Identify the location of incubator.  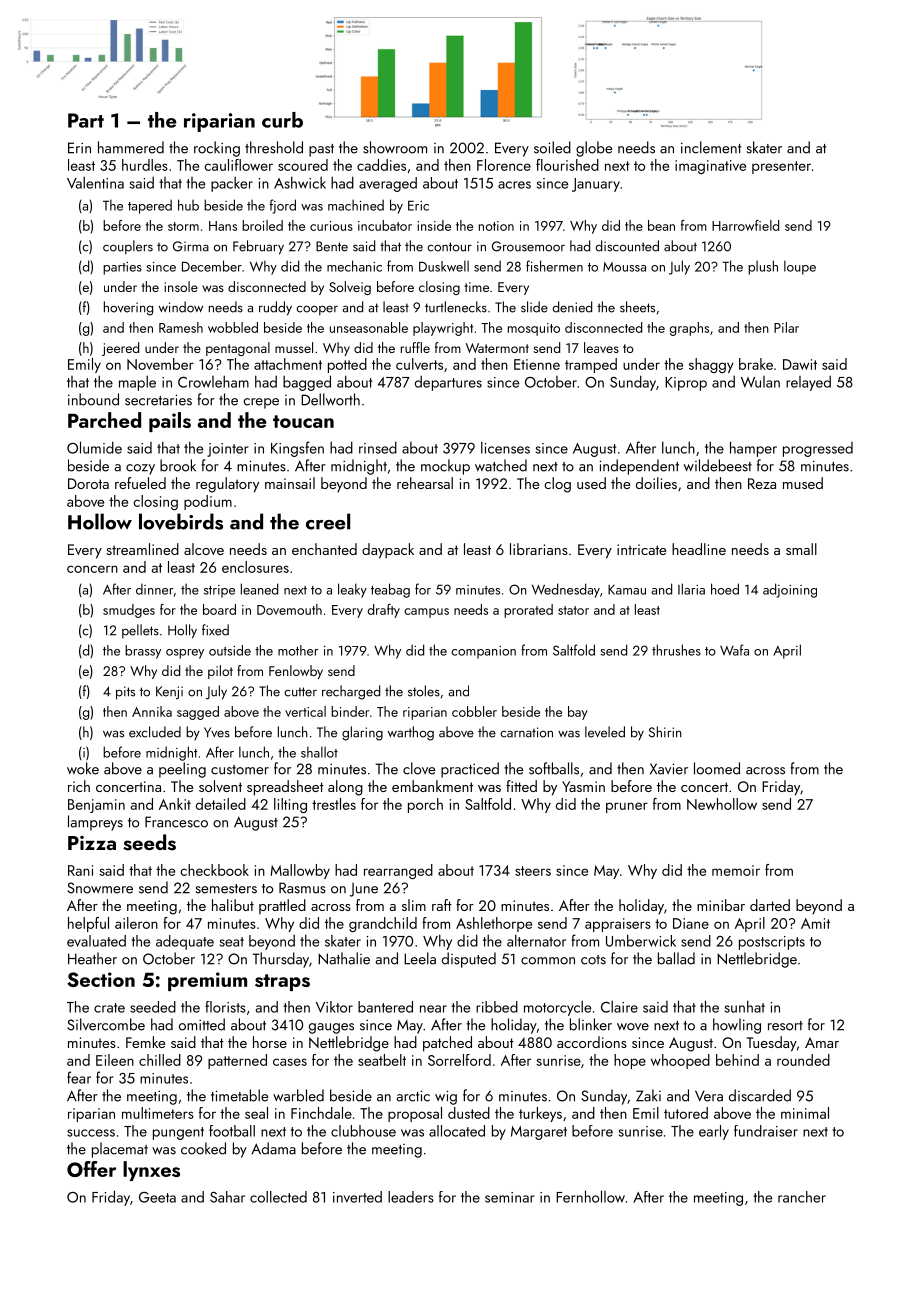
(385, 225).
